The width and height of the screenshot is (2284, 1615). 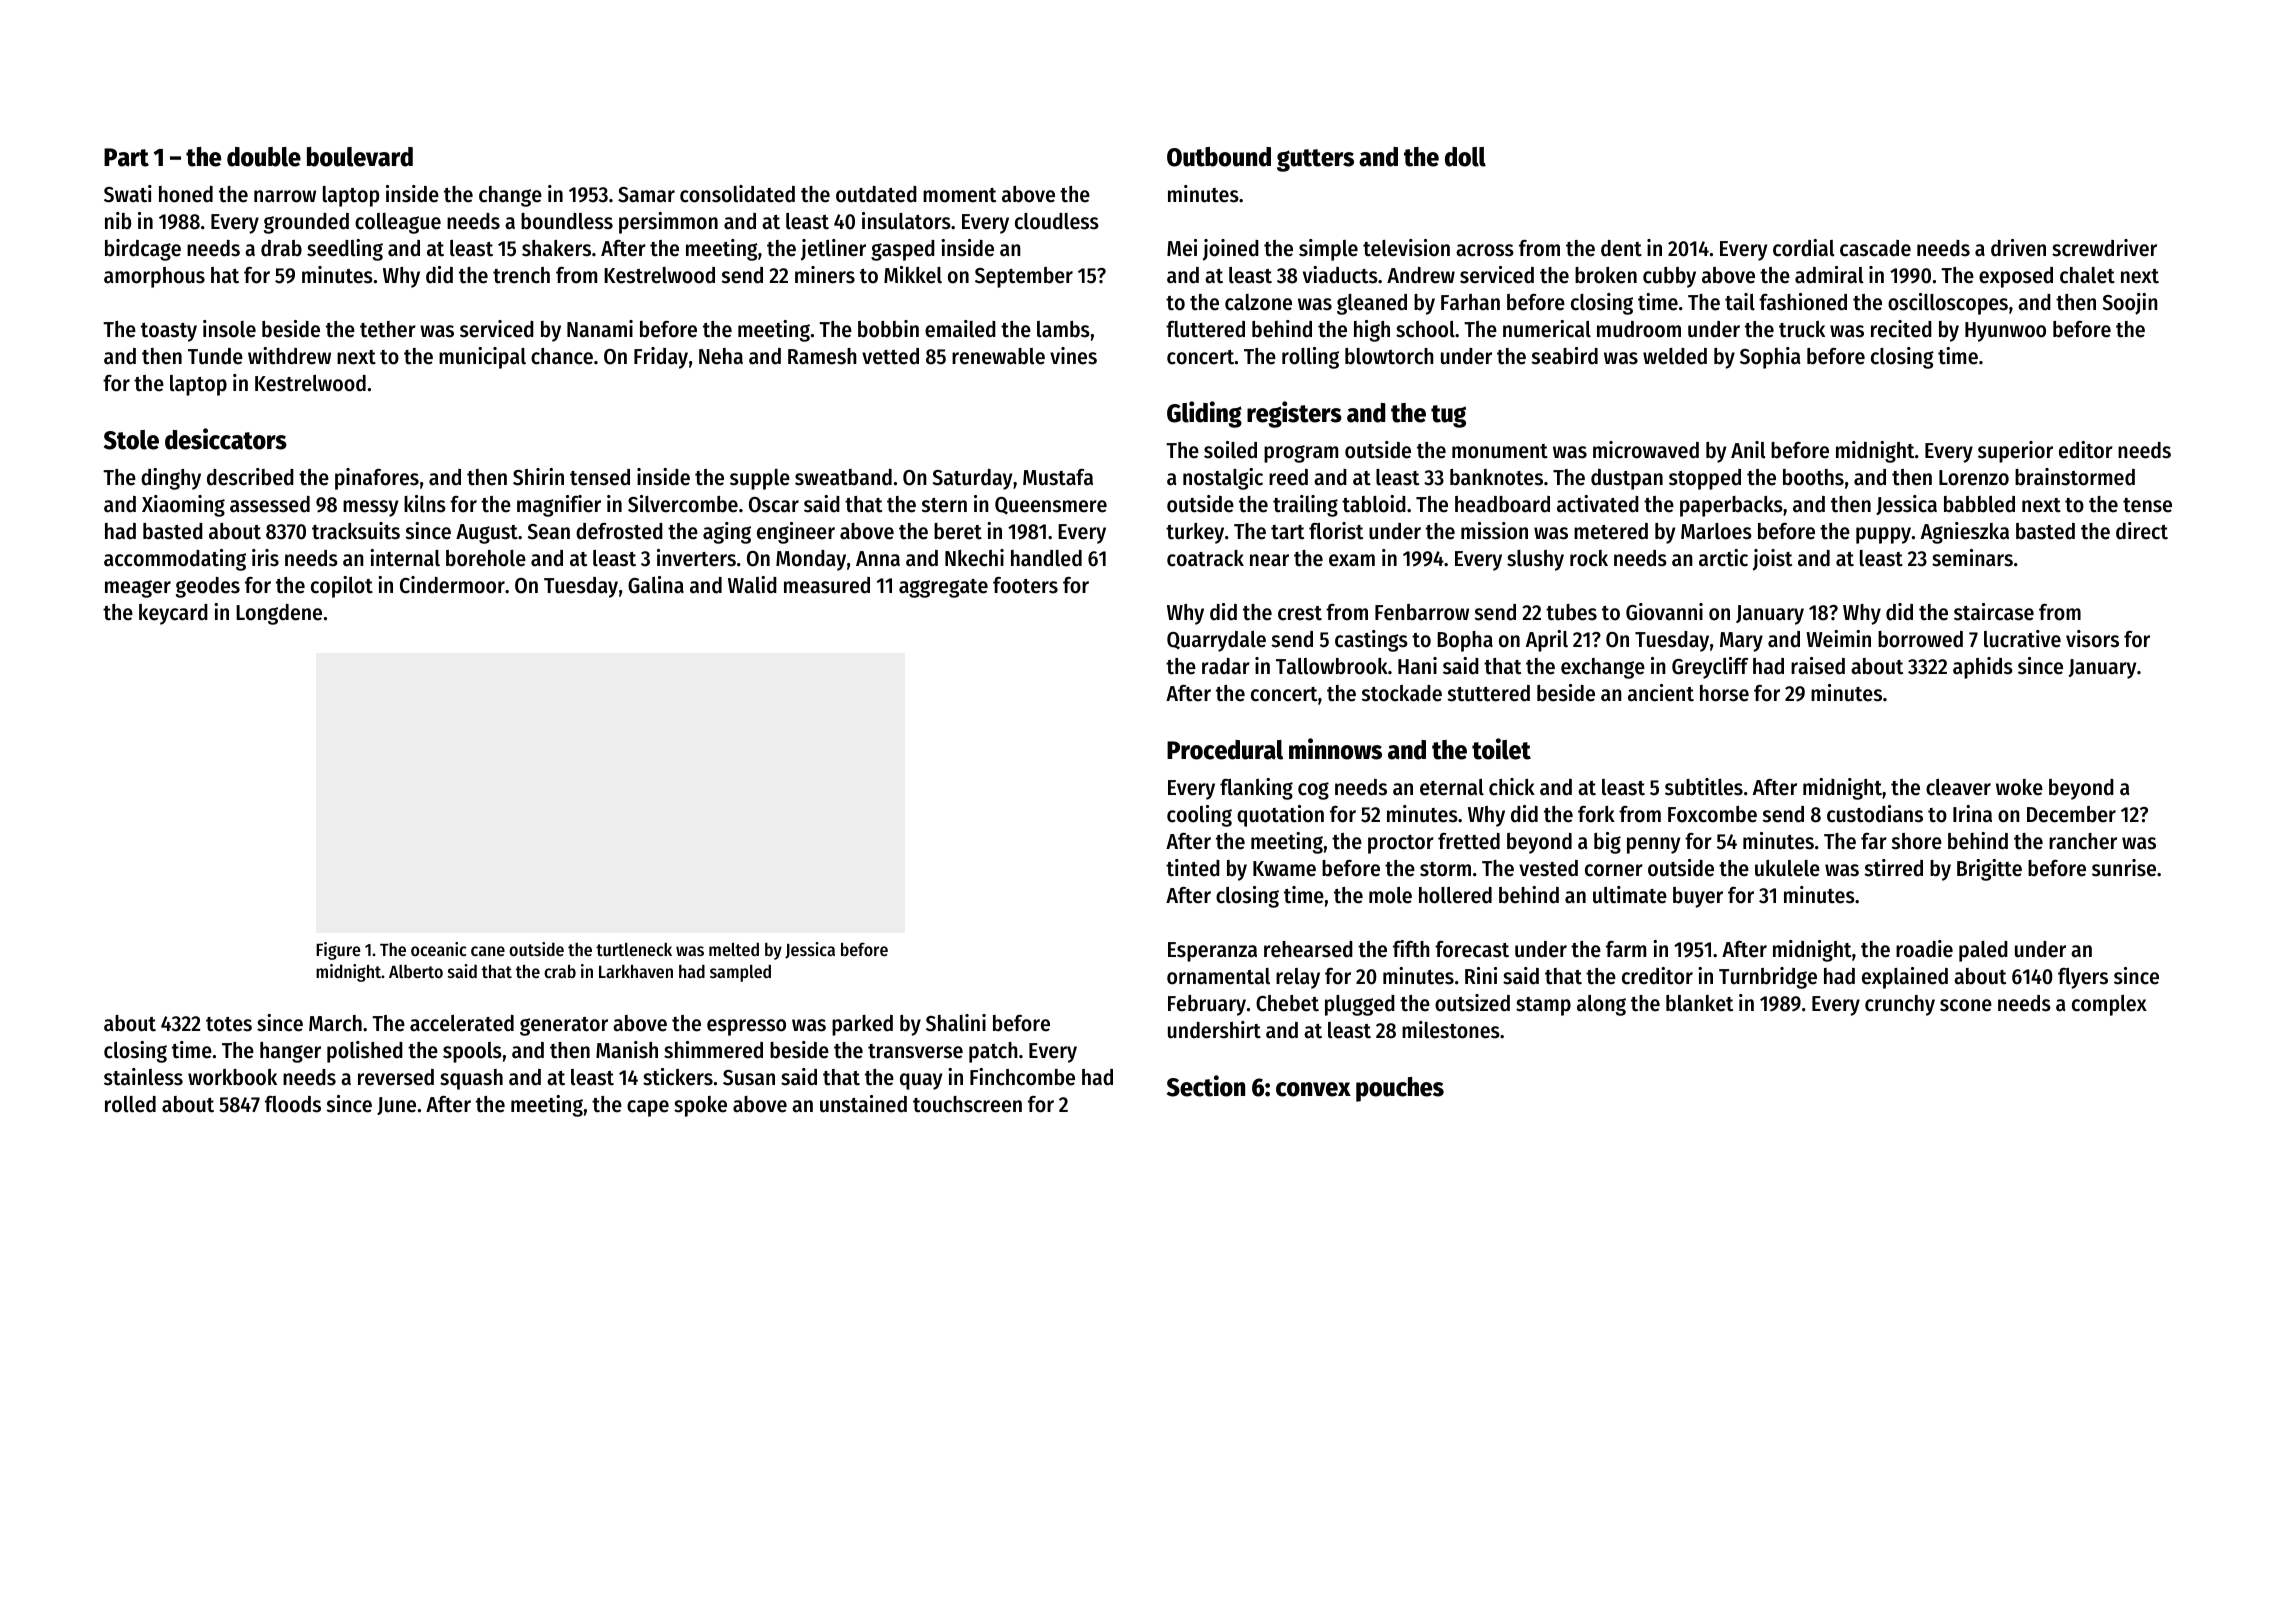 What do you see at coordinates (1465, 157) in the screenshot?
I see `doll` at bounding box center [1465, 157].
